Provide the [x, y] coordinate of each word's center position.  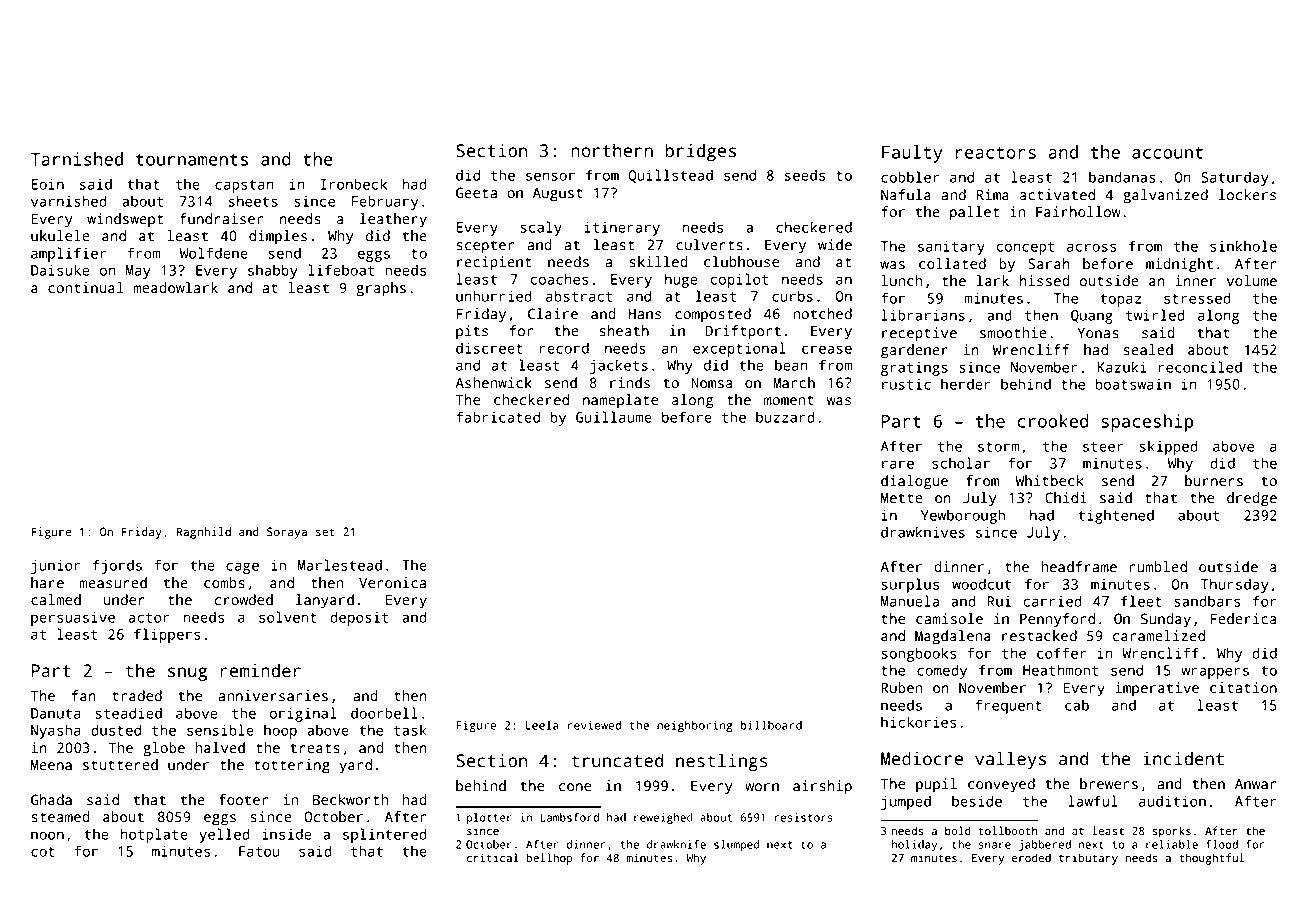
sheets [253, 201]
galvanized [1165, 196]
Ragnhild [204, 533]
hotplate [154, 835]
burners [1214, 481]
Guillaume [614, 417]
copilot [739, 280]
